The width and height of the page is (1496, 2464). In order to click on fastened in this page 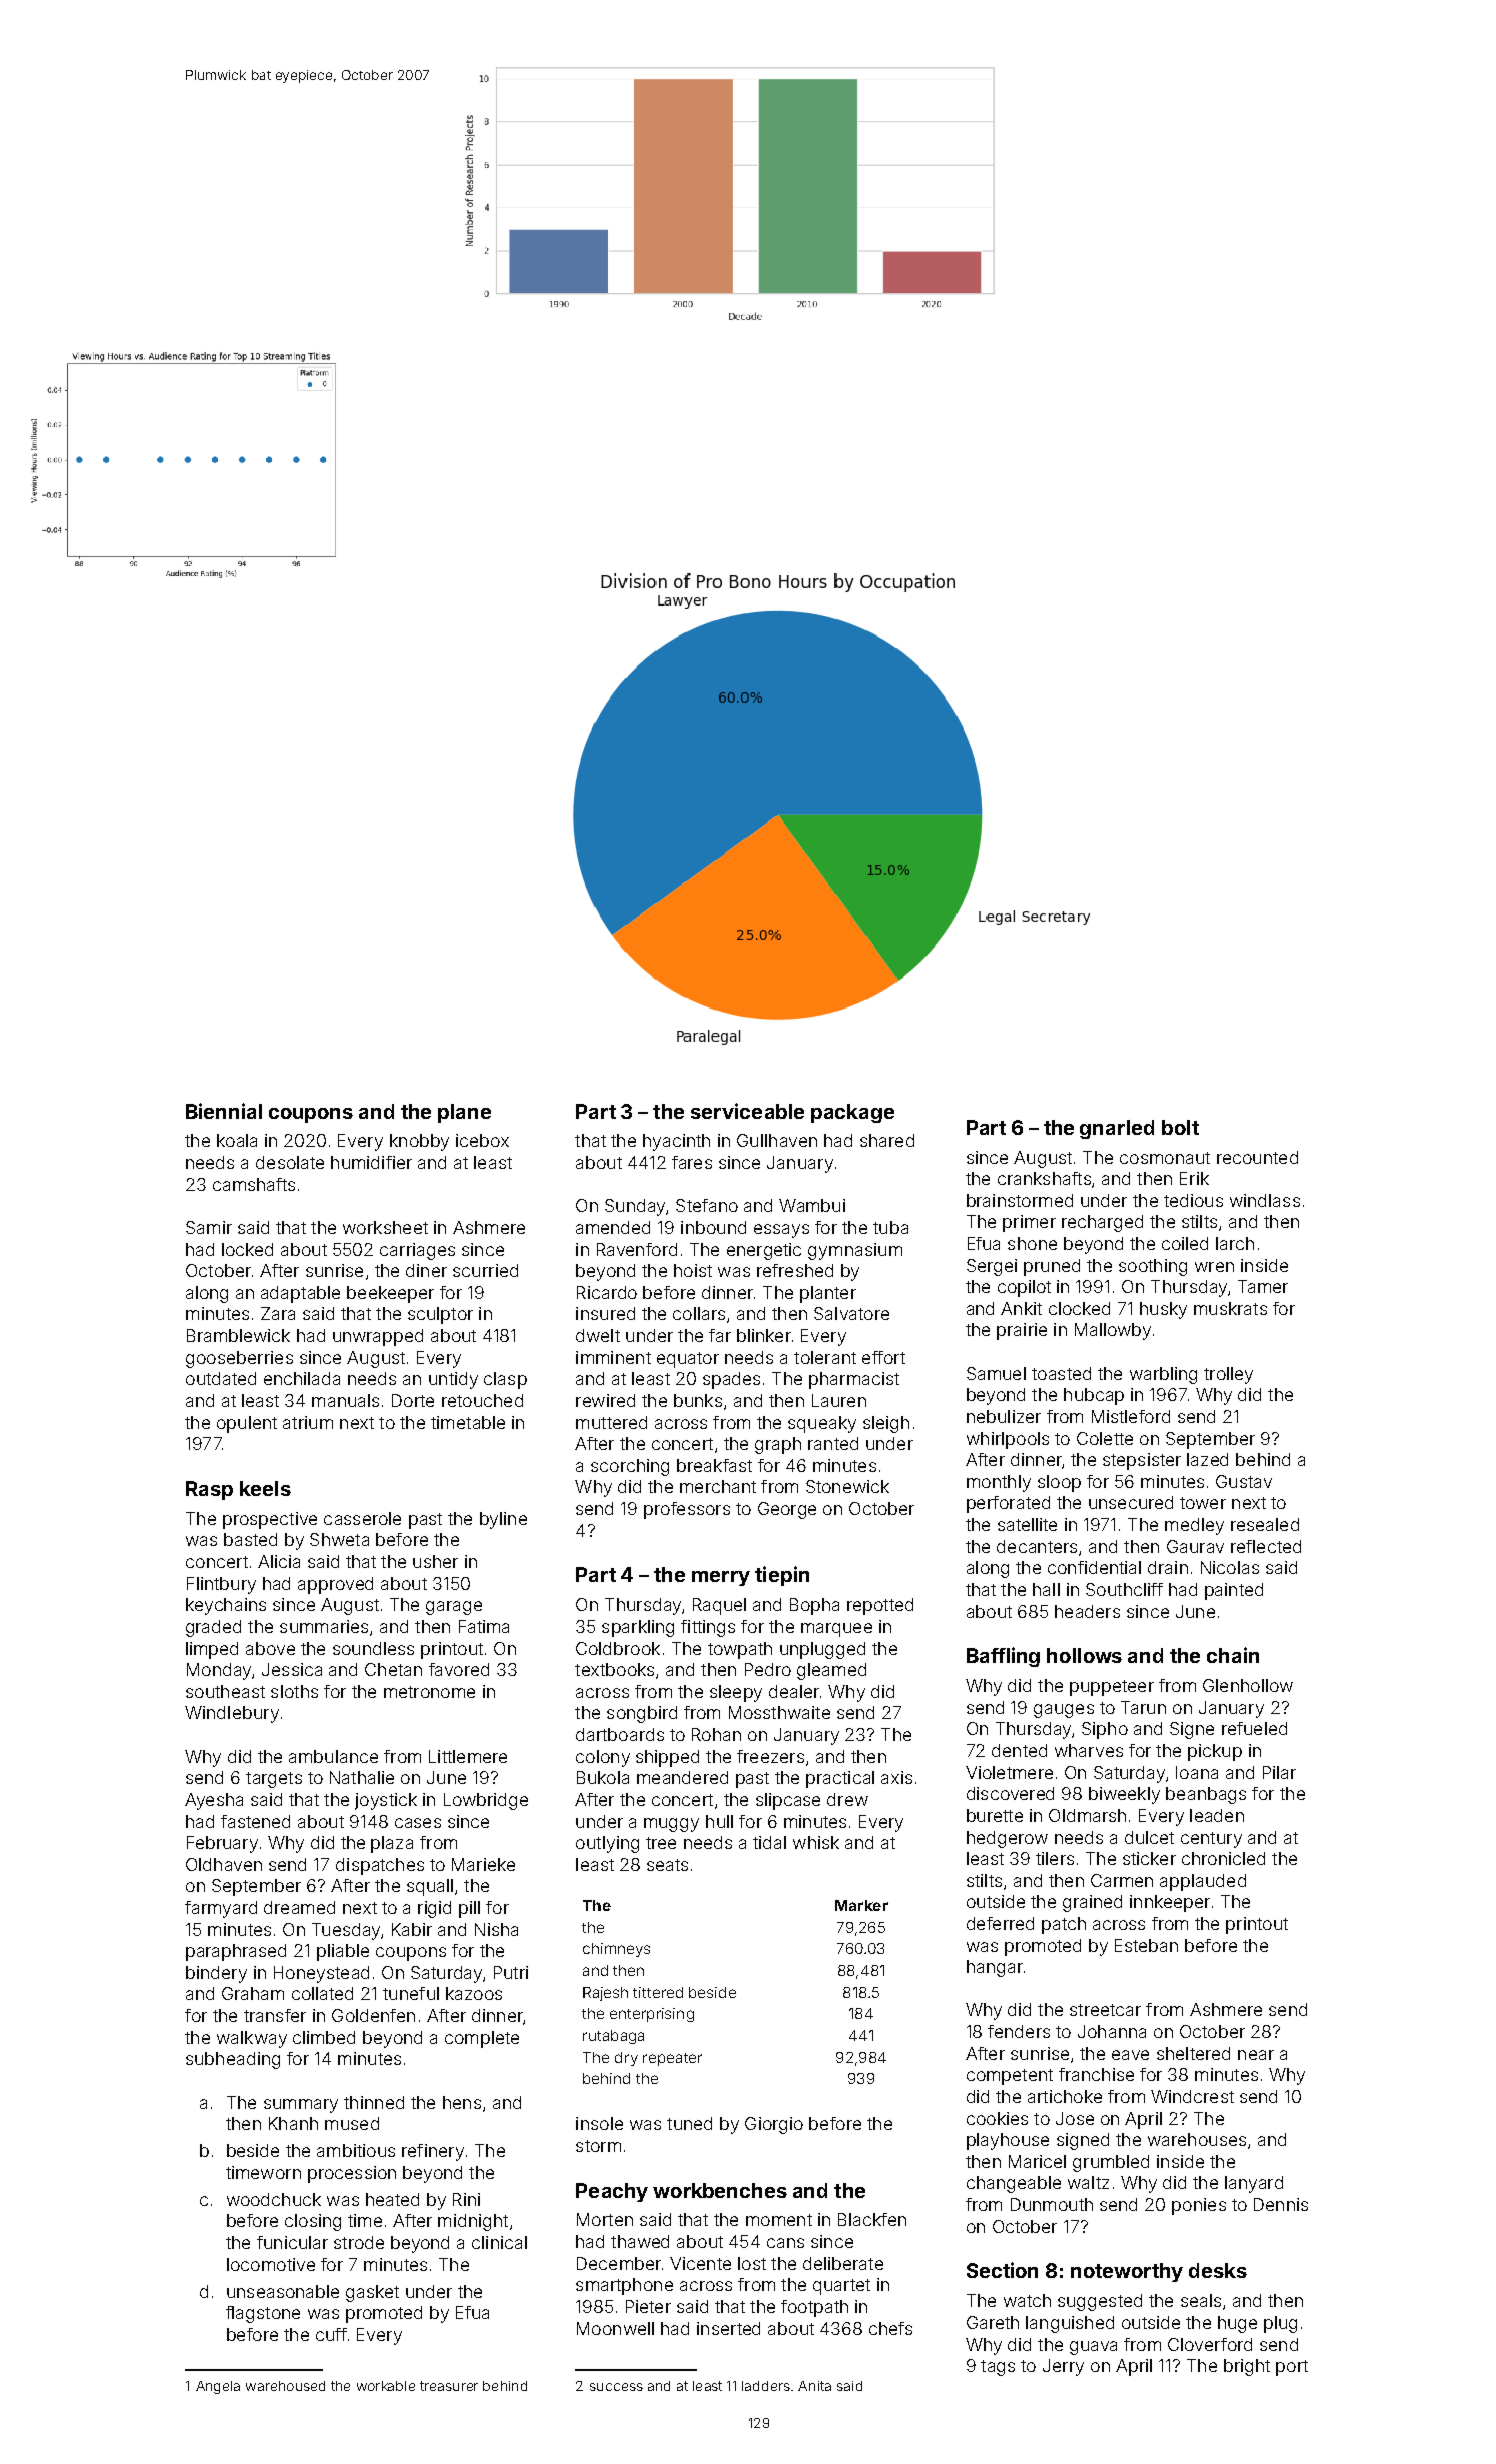, I will do `click(255, 1821)`.
